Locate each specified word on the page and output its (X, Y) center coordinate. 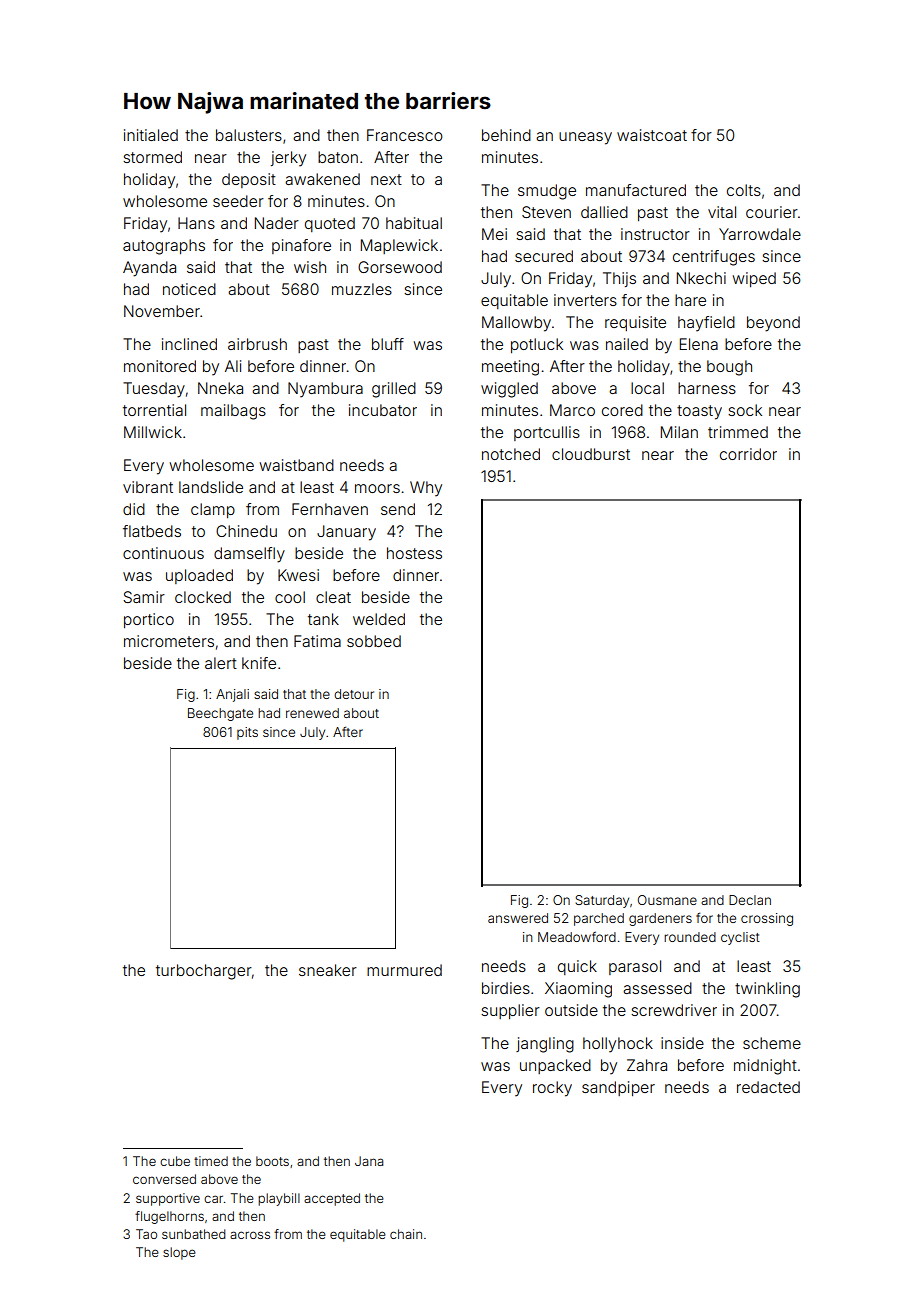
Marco (572, 410)
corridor (748, 454)
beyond (773, 324)
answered (518, 918)
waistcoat (652, 135)
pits (247, 733)
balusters (249, 135)
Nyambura (325, 390)
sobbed (374, 641)
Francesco (405, 135)
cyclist (740, 938)
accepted (332, 1199)
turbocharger (204, 972)
